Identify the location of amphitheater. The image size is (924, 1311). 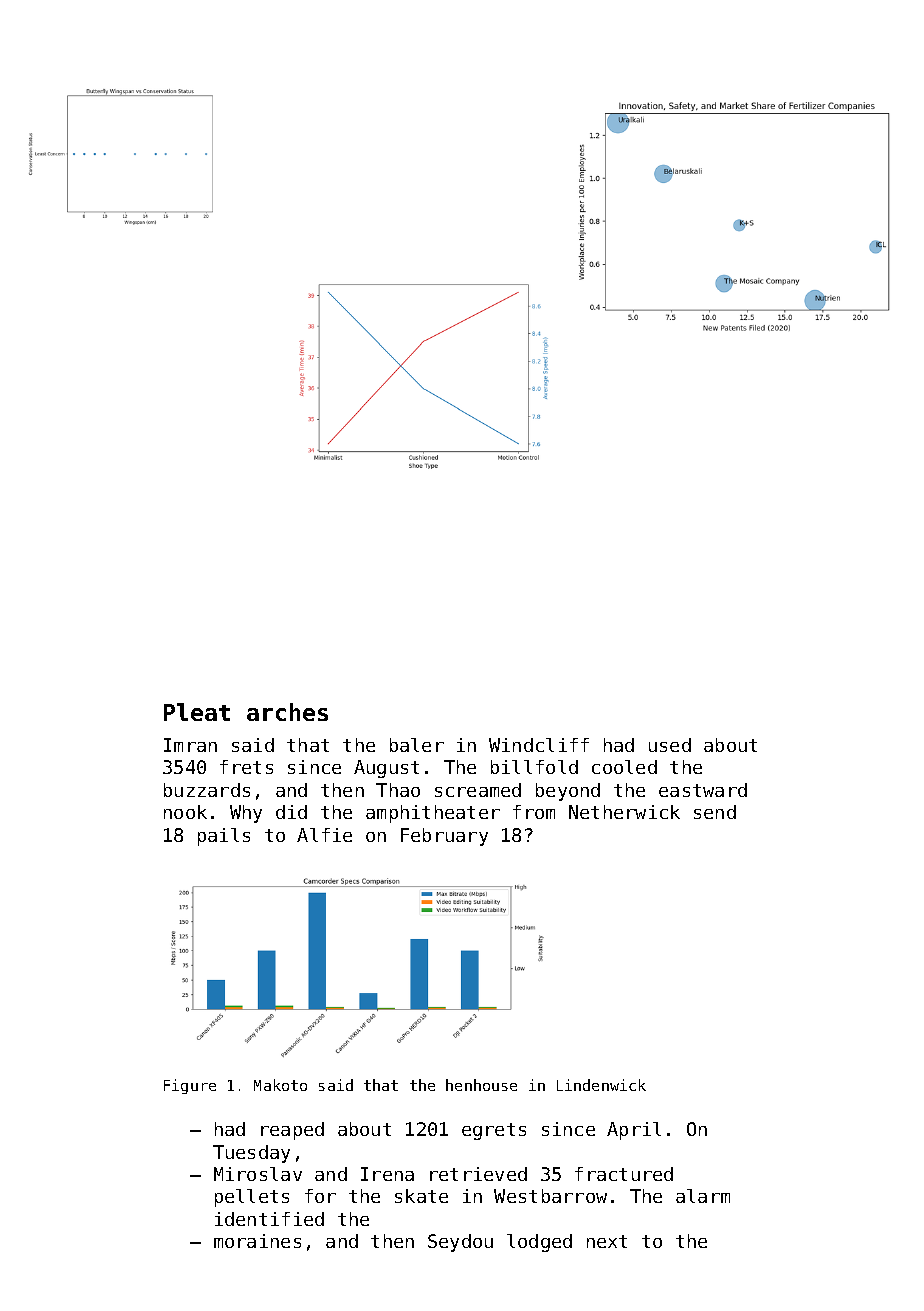
(433, 814).
